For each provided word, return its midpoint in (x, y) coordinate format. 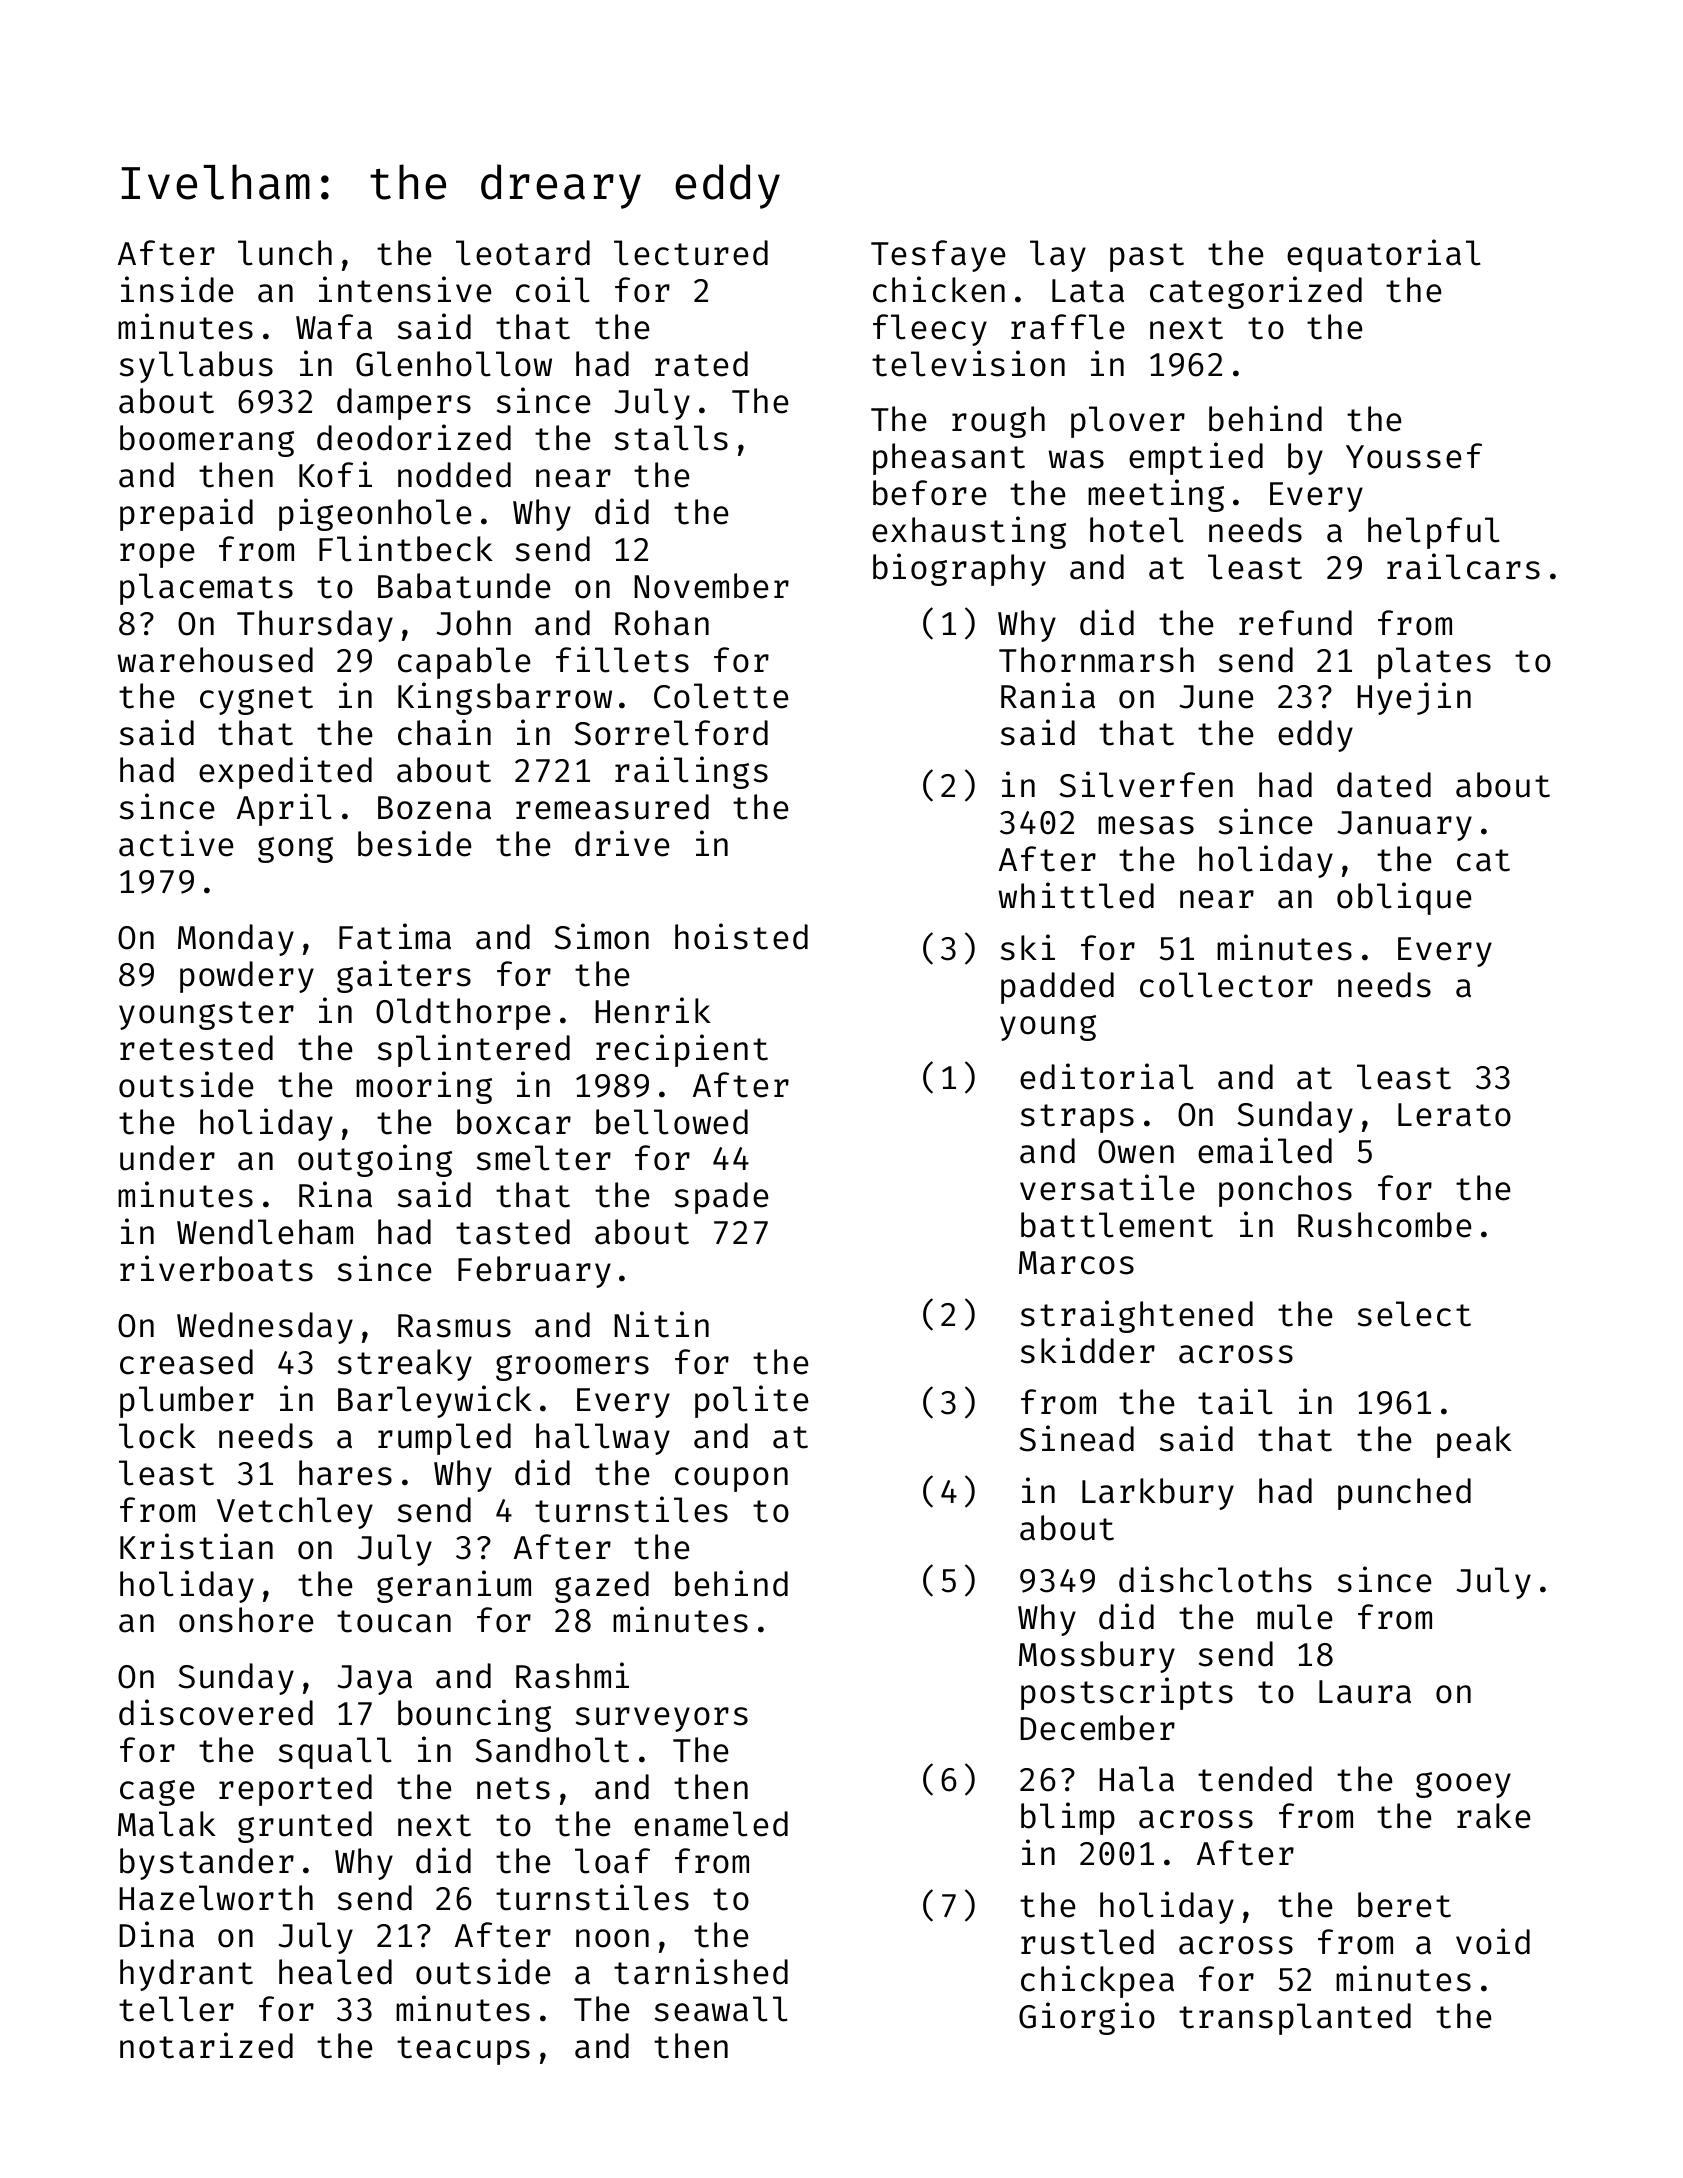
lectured (691, 253)
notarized (206, 2045)
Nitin (661, 1324)
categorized (1256, 292)
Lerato (1454, 1115)
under (167, 1158)
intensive (405, 289)
